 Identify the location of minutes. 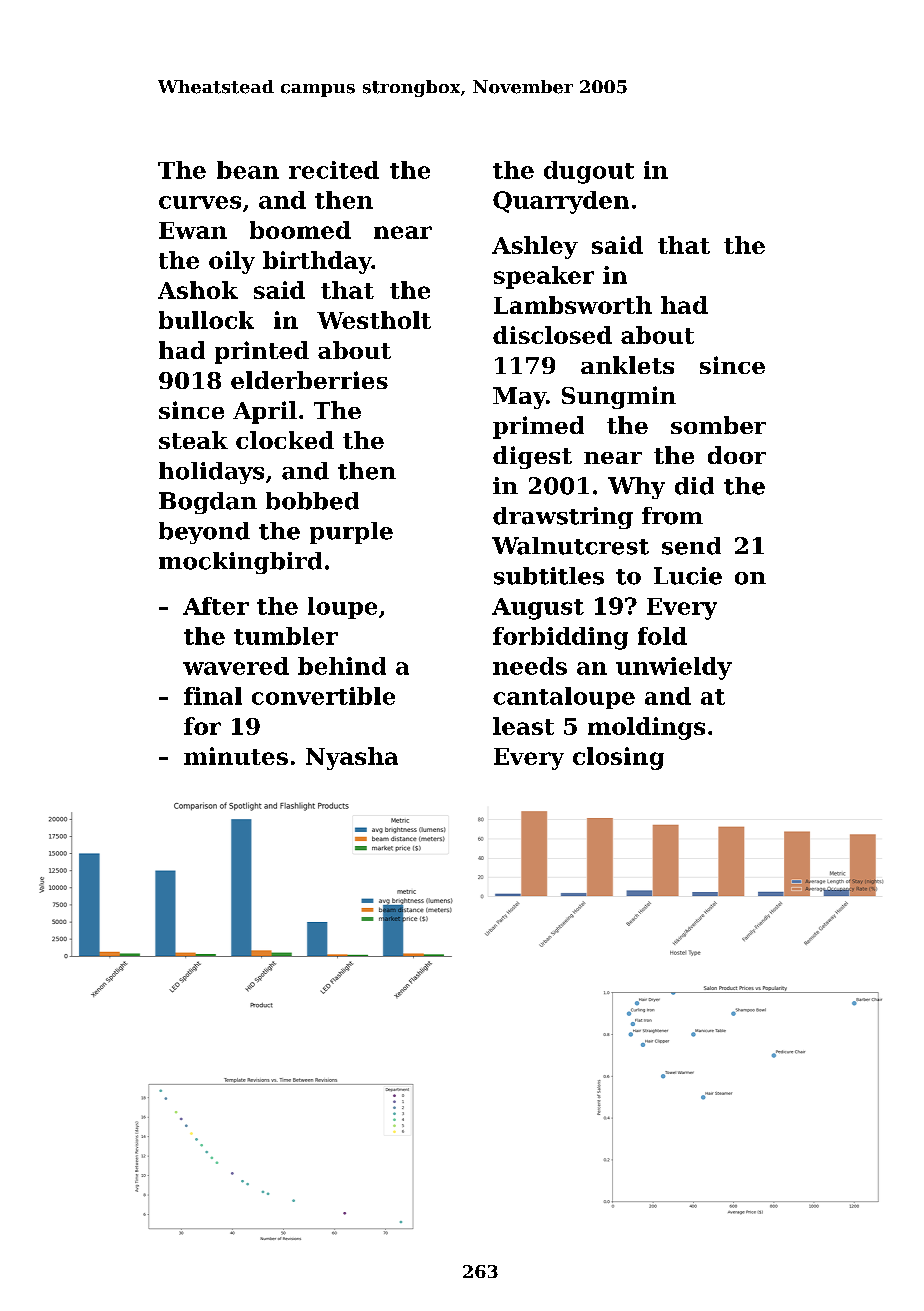
(236, 756).
